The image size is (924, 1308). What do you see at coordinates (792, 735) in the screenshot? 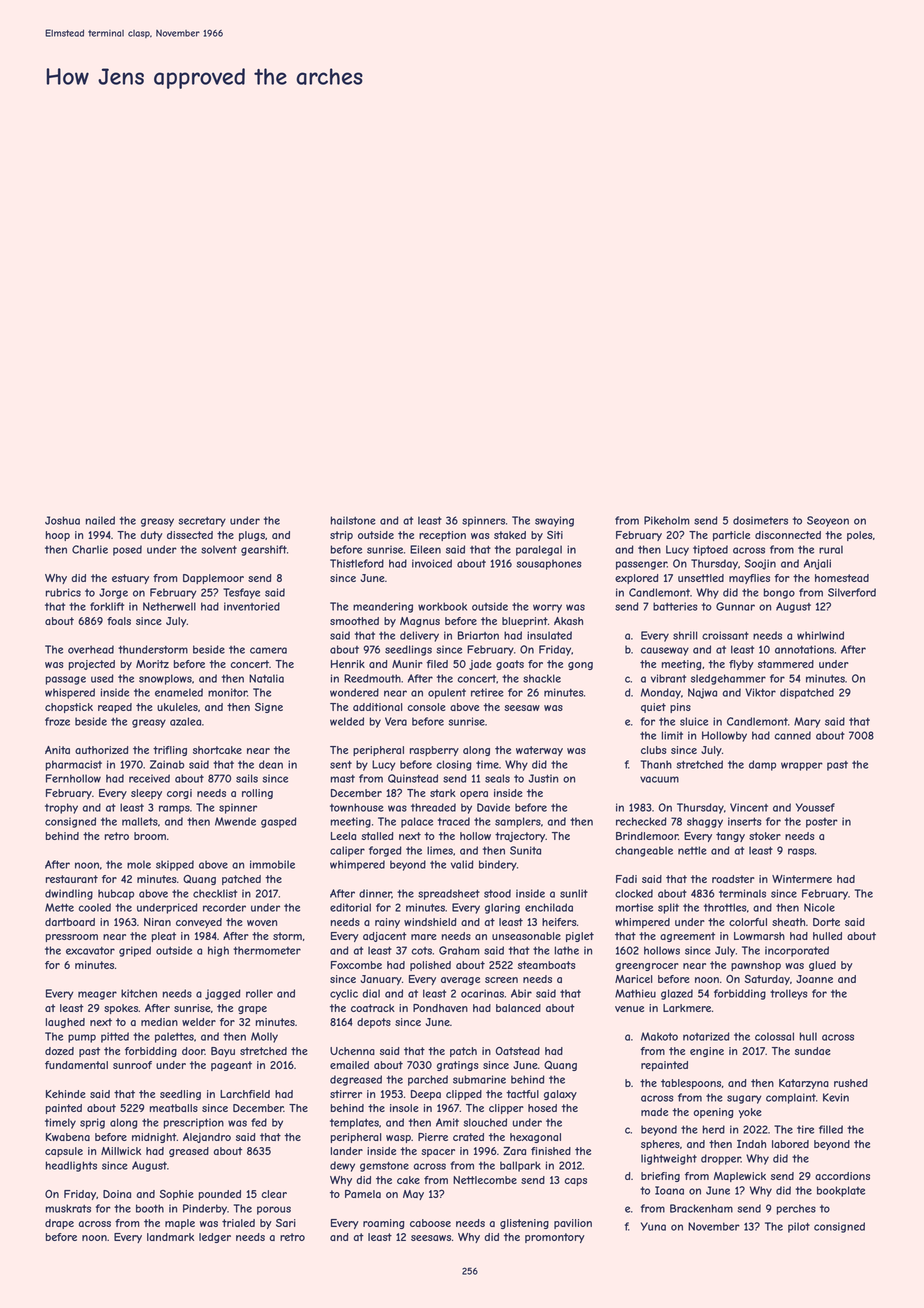
I see `canned` at bounding box center [792, 735].
